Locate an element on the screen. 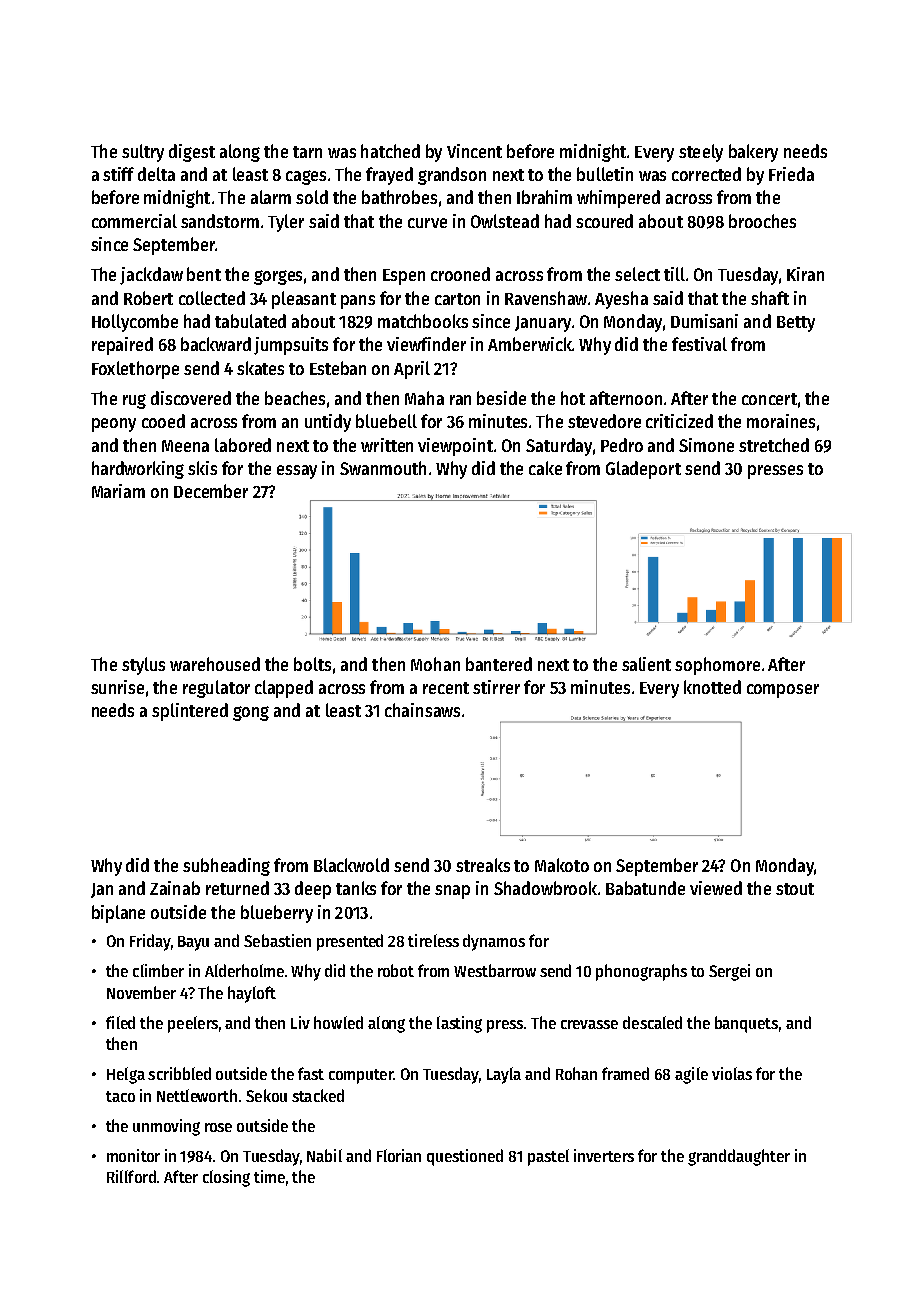 The height and width of the screenshot is (1314, 924). sultry is located at coordinates (143, 153).
